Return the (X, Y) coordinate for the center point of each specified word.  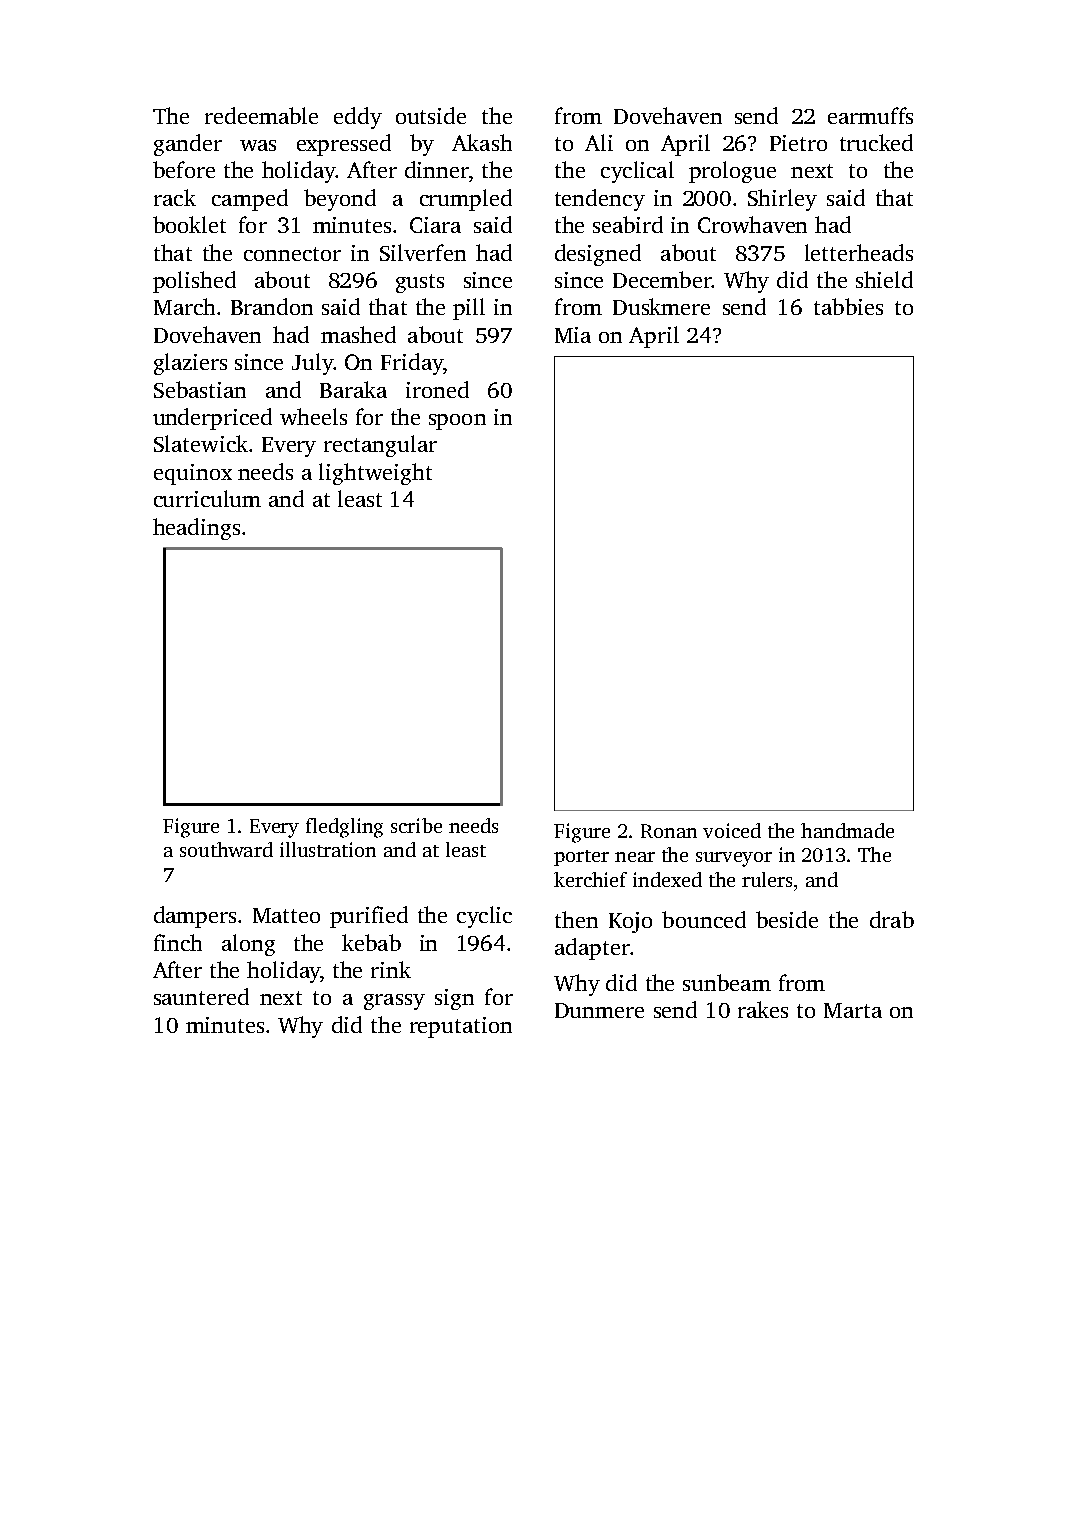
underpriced (212, 419)
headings (196, 529)
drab (892, 919)
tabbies (848, 306)
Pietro (798, 143)
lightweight (375, 474)
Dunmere (599, 1010)
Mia (573, 335)
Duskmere (661, 306)
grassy (394, 1002)
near (635, 857)
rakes (763, 1009)
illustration (328, 849)
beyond (340, 200)
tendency (600, 200)
